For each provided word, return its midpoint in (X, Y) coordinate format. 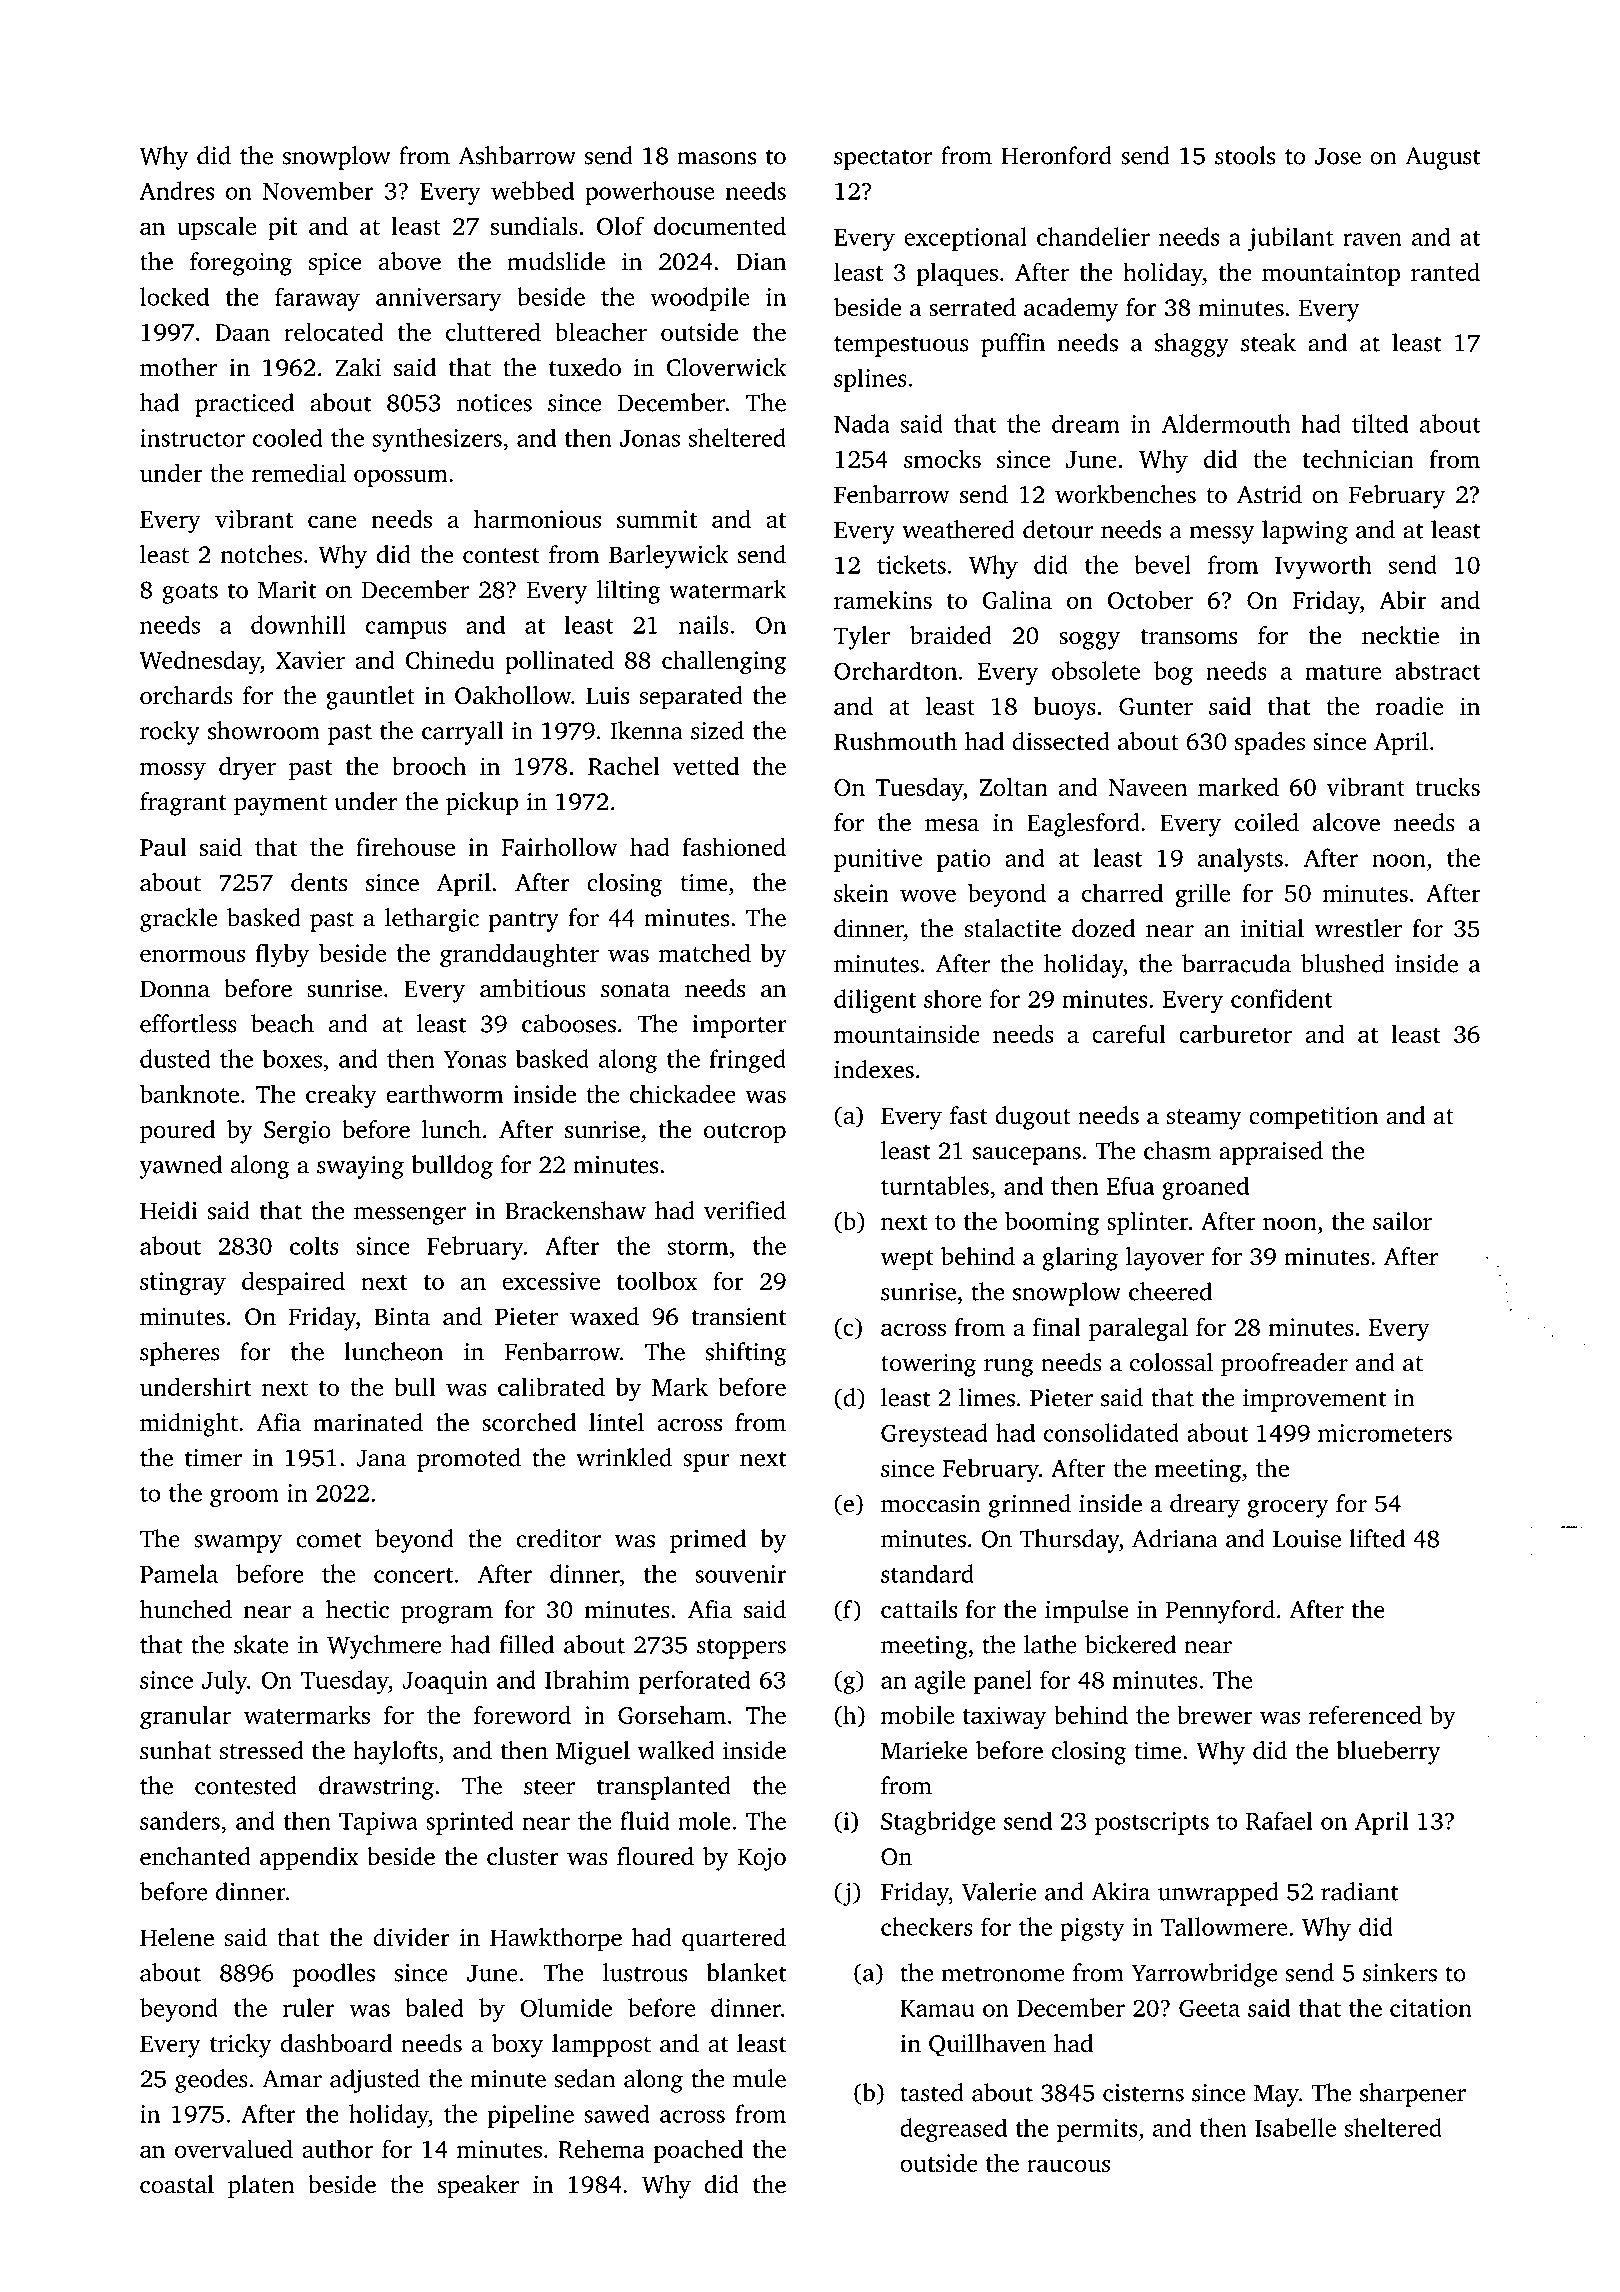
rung (1009, 1368)
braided (951, 635)
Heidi (168, 1210)
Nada (862, 423)
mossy (173, 771)
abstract (1438, 670)
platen (261, 2187)
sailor (1402, 1221)
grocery (1288, 1509)
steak (1268, 342)
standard (927, 1573)
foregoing (241, 264)
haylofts (395, 1753)
